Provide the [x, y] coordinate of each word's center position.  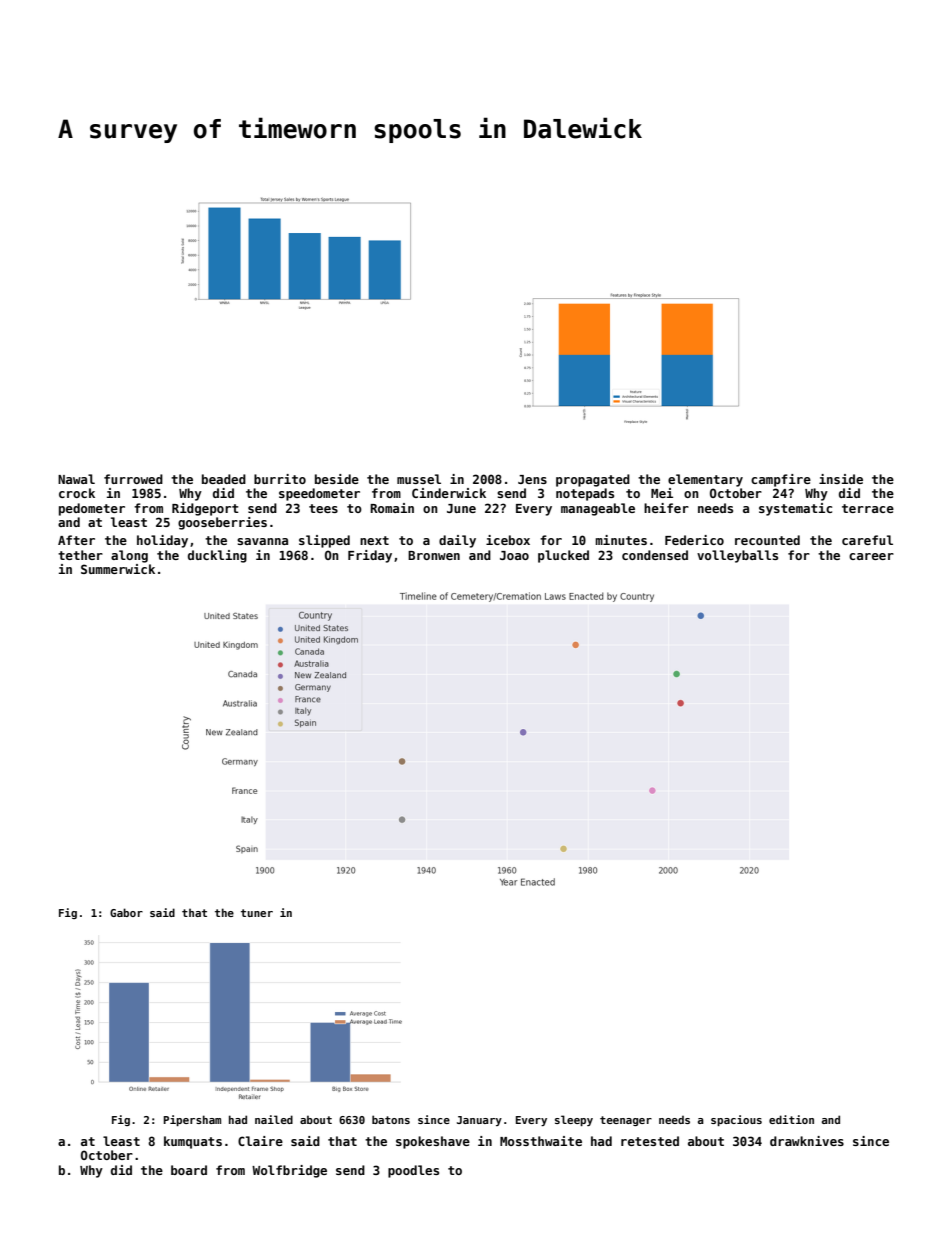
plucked [563, 556]
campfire [781, 480]
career [871, 556]
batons [391, 1119]
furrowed [133, 479]
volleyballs [737, 556]
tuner [257, 913]
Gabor [126, 912]
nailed [274, 1119]
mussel [419, 479]
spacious [736, 1120]
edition [791, 1119]
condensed [655, 555]
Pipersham [192, 1120]
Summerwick [118, 569]
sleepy [574, 1120]
